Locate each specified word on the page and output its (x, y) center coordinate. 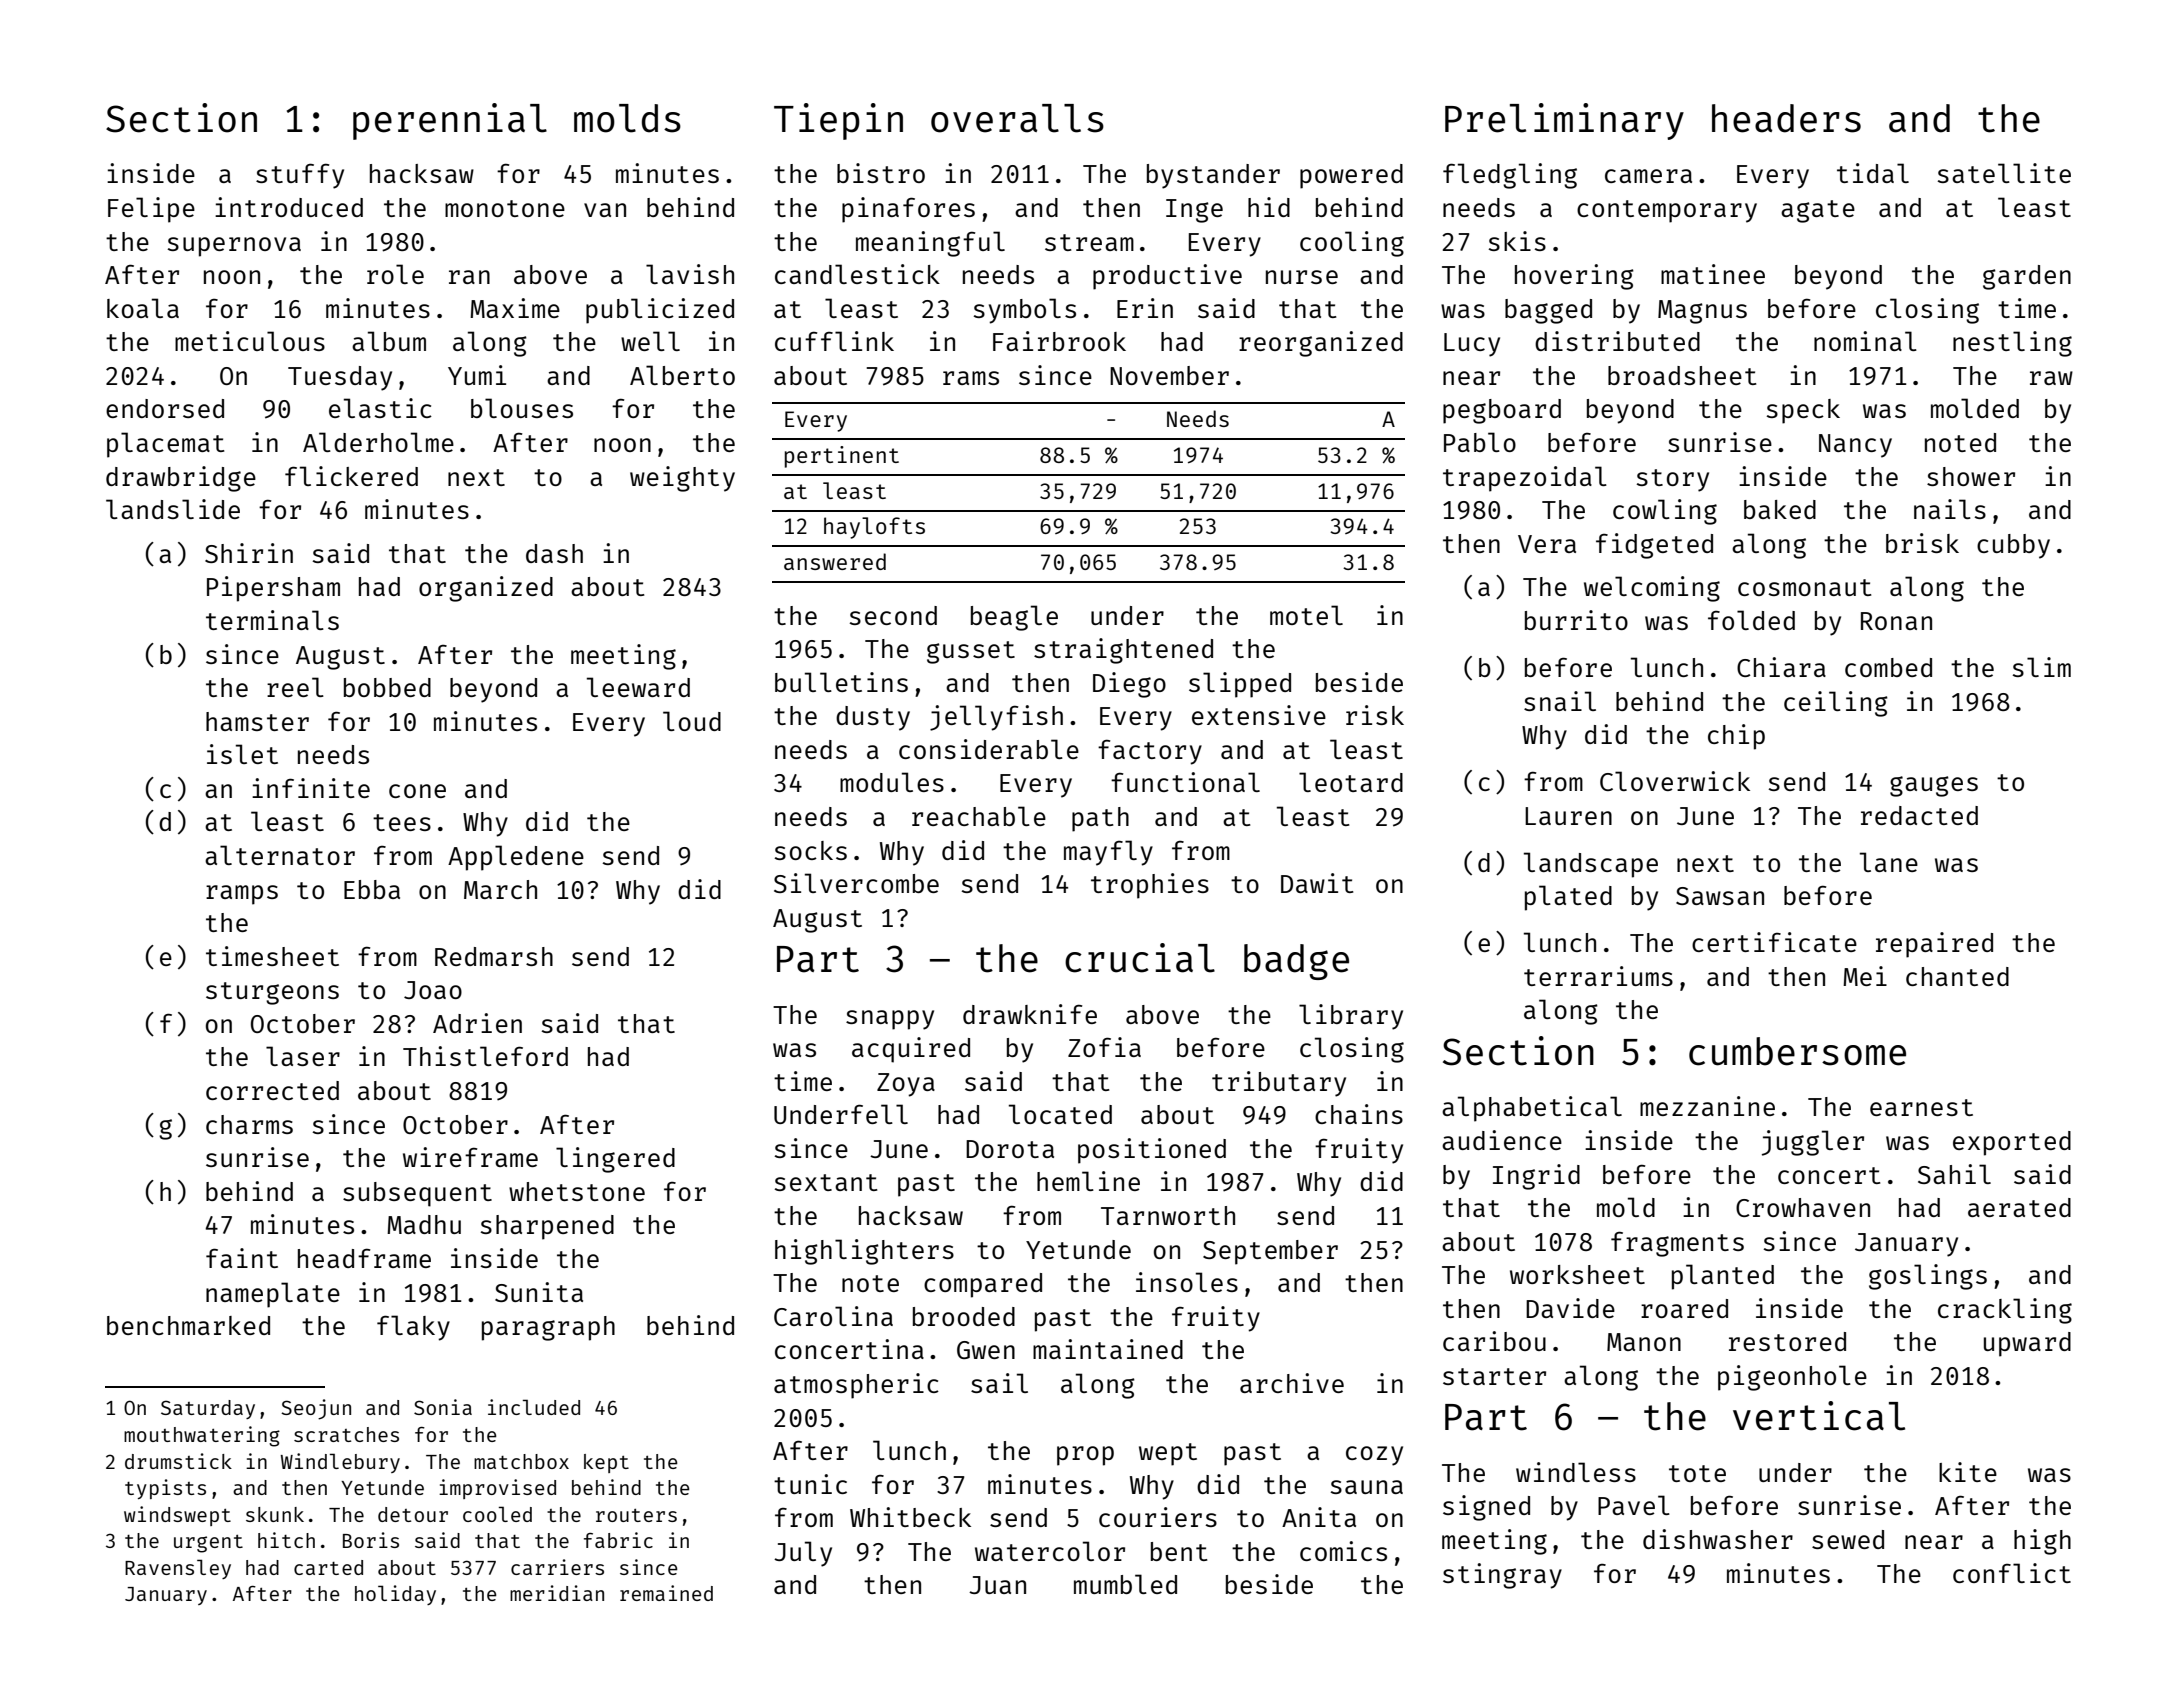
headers (1786, 118)
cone (417, 791)
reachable (979, 816)
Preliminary (1564, 121)
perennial (450, 121)
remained (666, 1593)
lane (1889, 862)
